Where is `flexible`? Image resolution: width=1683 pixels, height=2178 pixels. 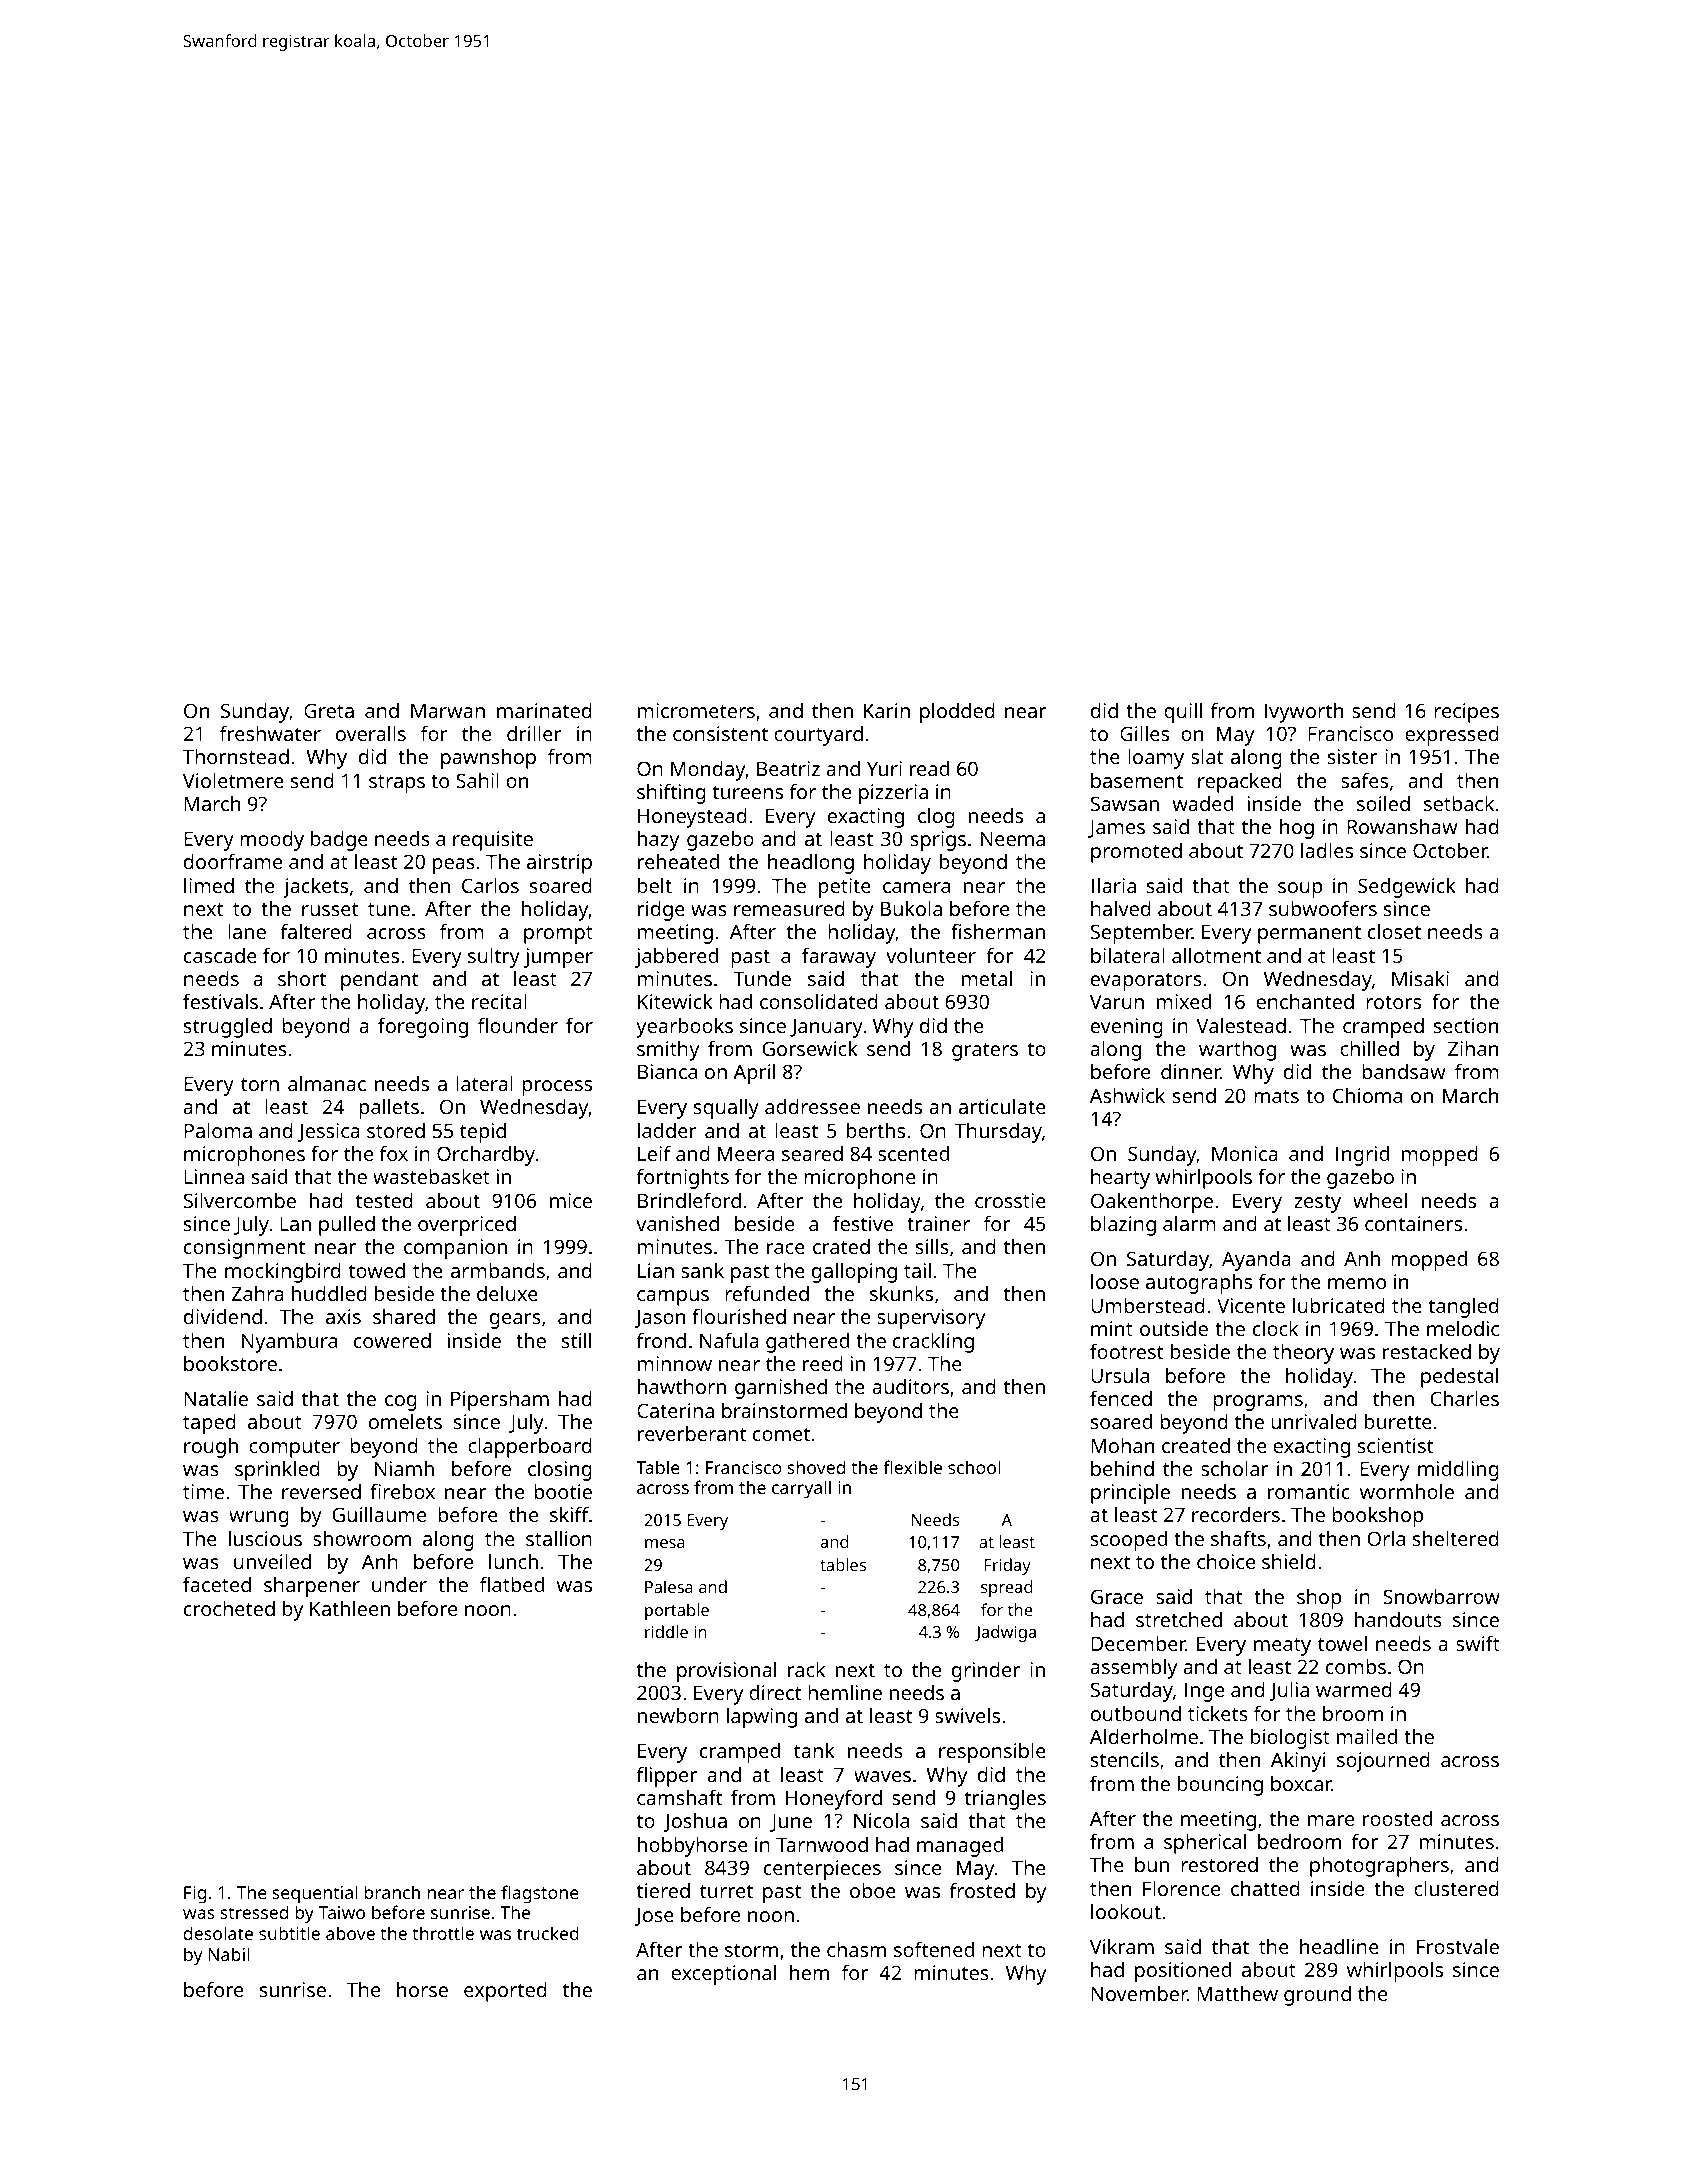 flexible is located at coordinates (912, 1467).
